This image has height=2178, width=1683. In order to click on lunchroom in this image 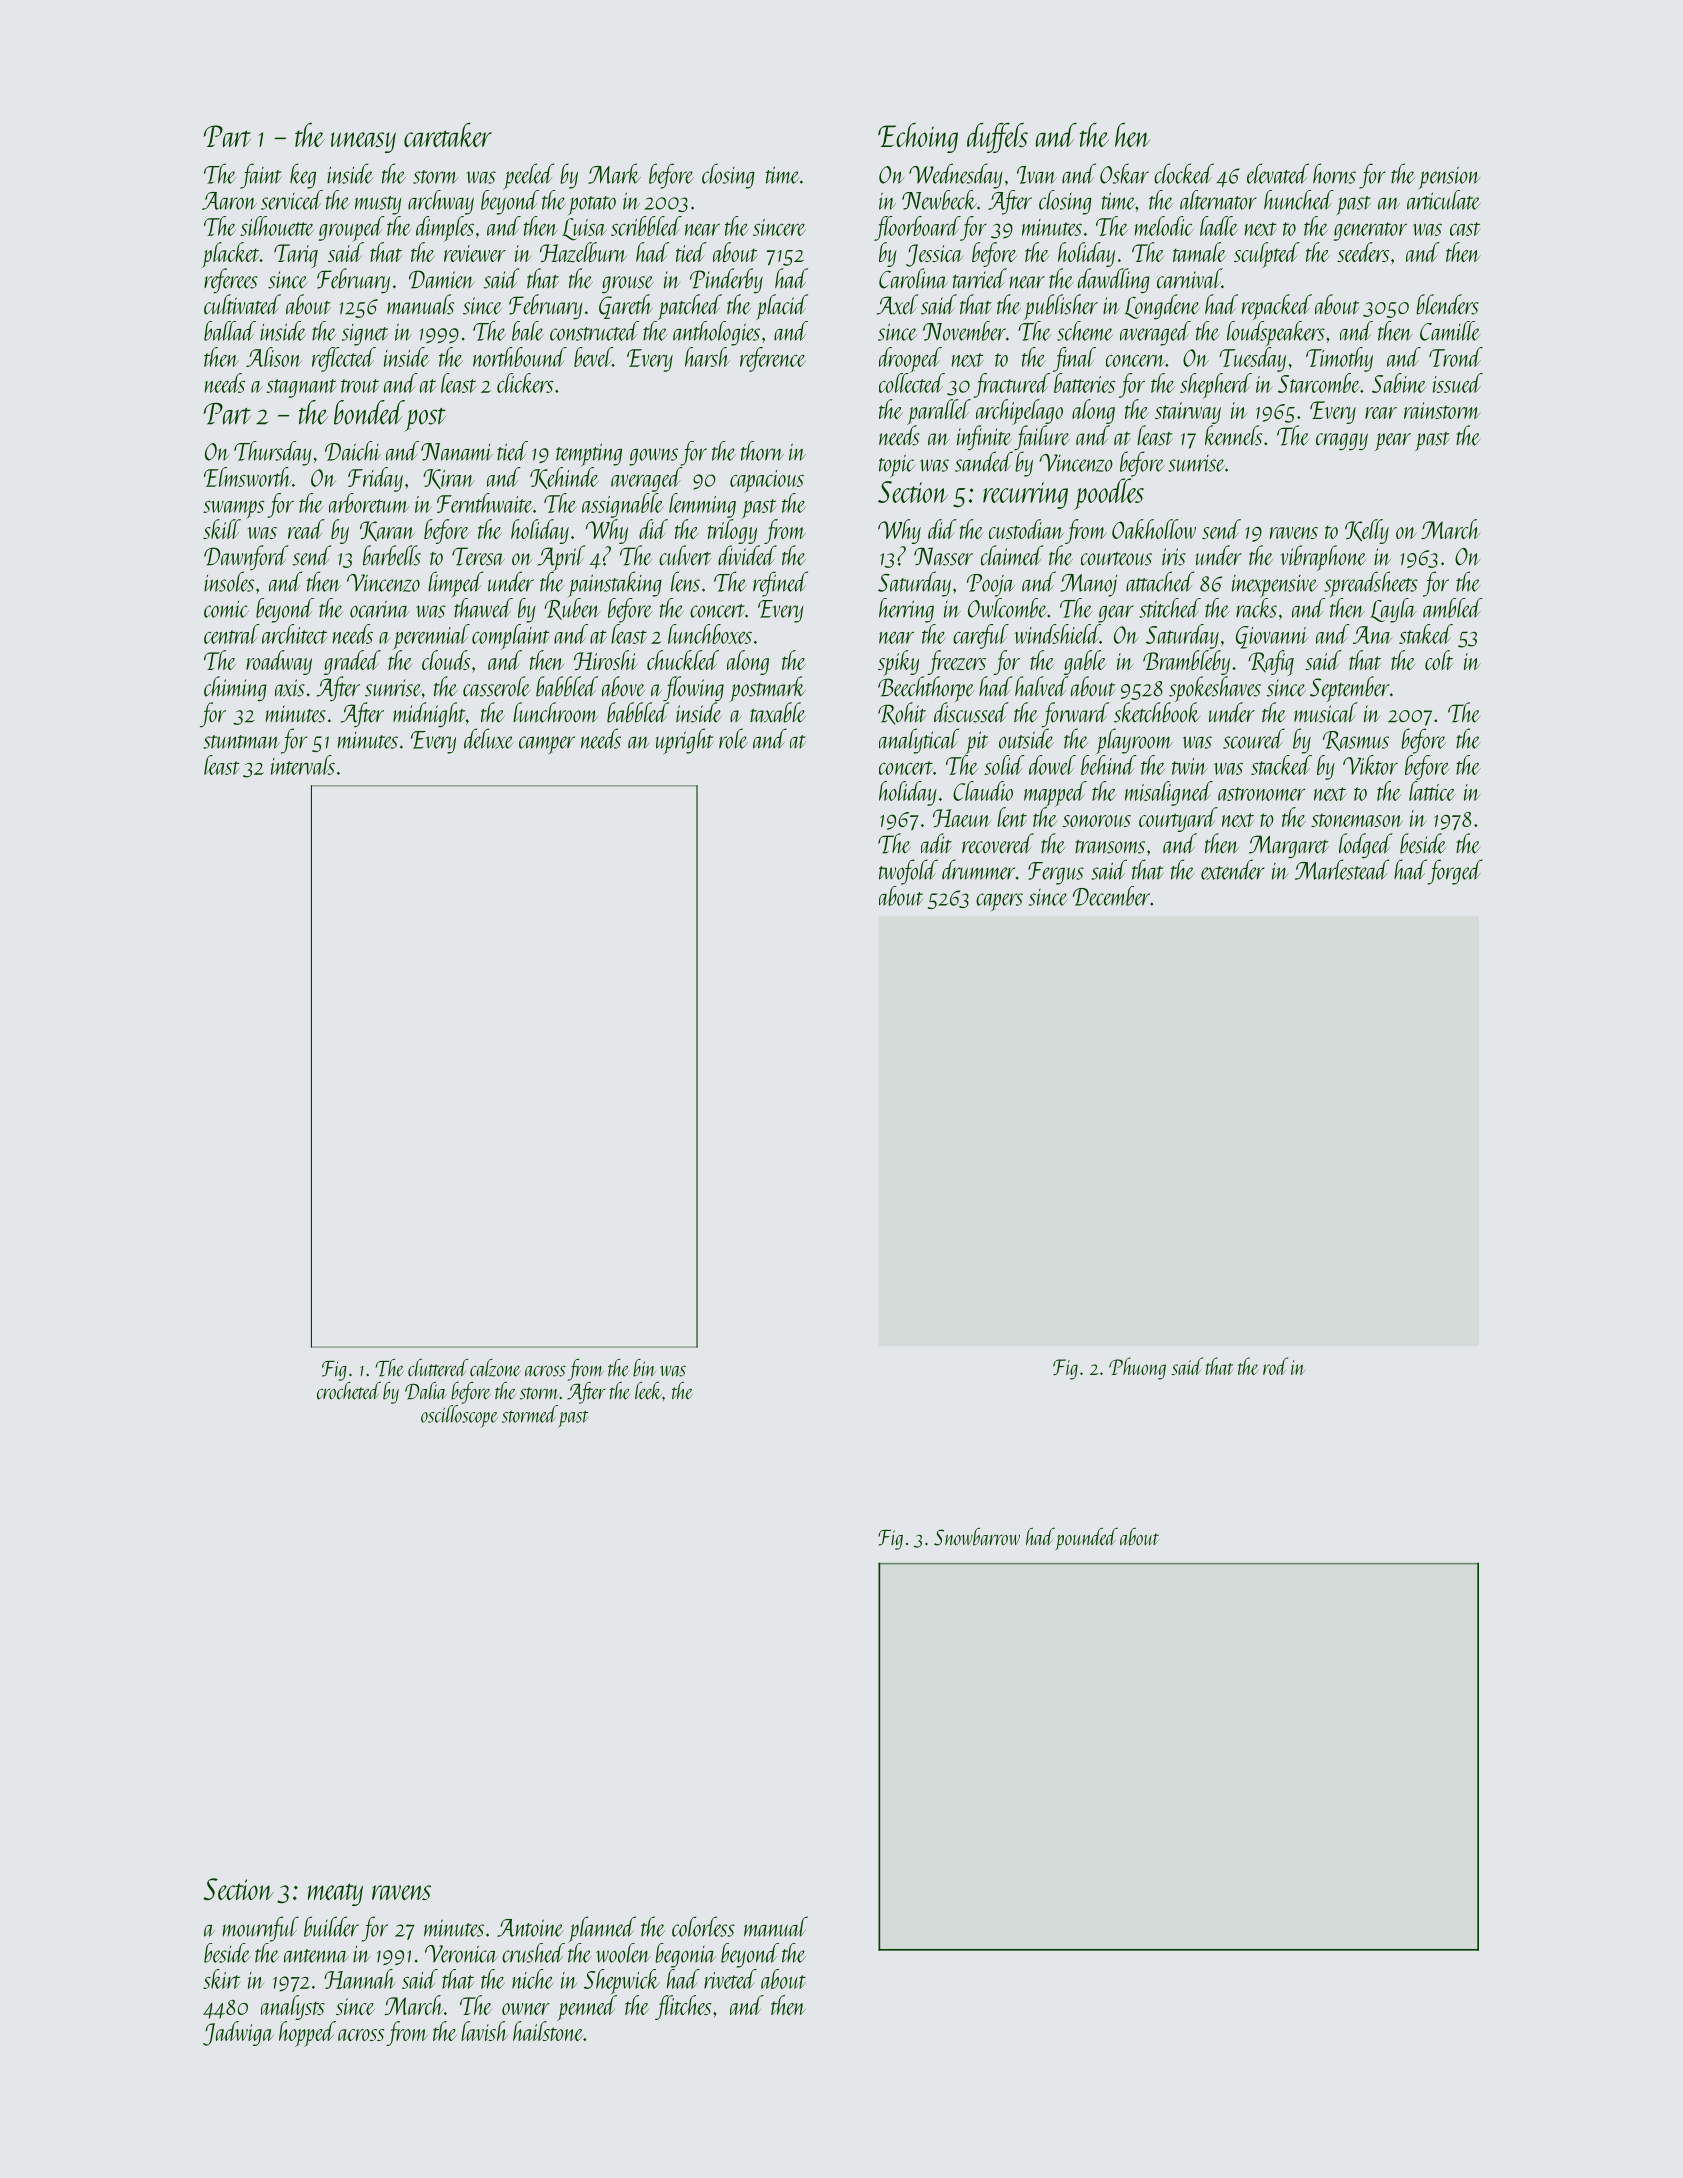, I will do `click(555, 712)`.
